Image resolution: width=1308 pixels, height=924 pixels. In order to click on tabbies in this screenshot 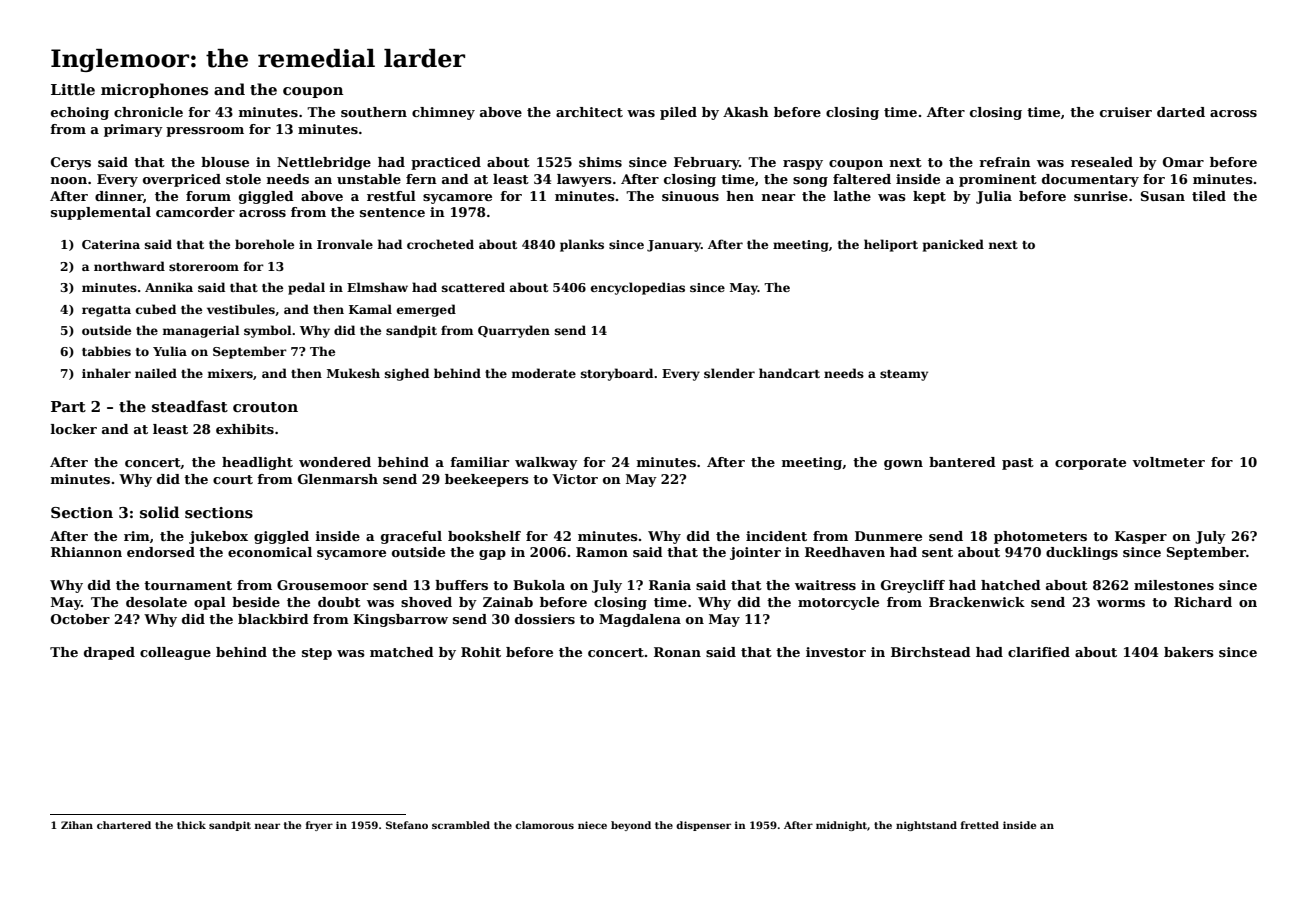, I will do `click(106, 351)`.
